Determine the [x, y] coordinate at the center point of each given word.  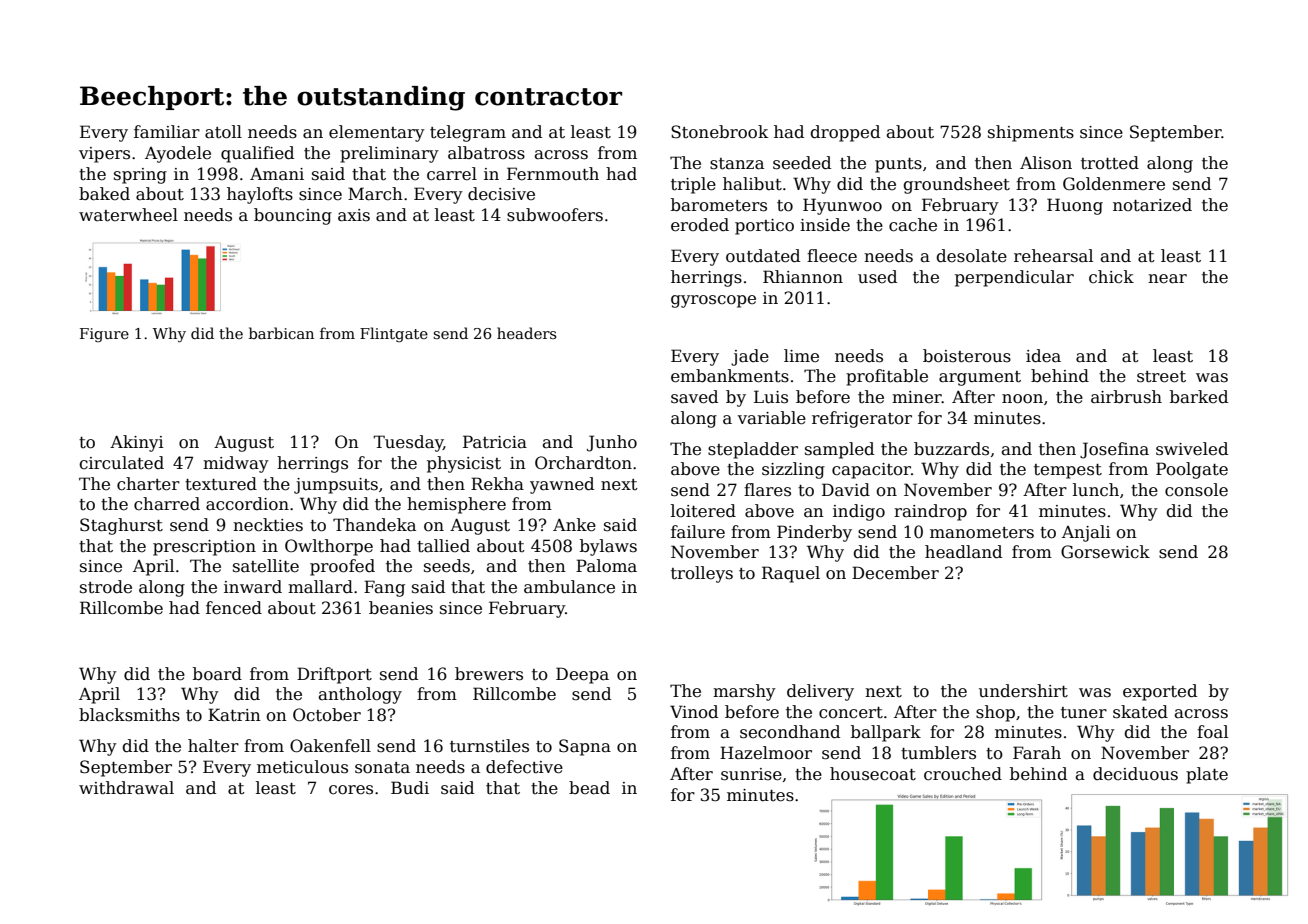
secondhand [790, 732]
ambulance [569, 587]
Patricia [495, 442]
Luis [771, 397]
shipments [1031, 133]
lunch [1096, 490]
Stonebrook [719, 132]
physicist [464, 464]
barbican [281, 333]
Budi [410, 787]
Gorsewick [1105, 552]
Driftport [334, 675]
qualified [257, 154]
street [1161, 377]
